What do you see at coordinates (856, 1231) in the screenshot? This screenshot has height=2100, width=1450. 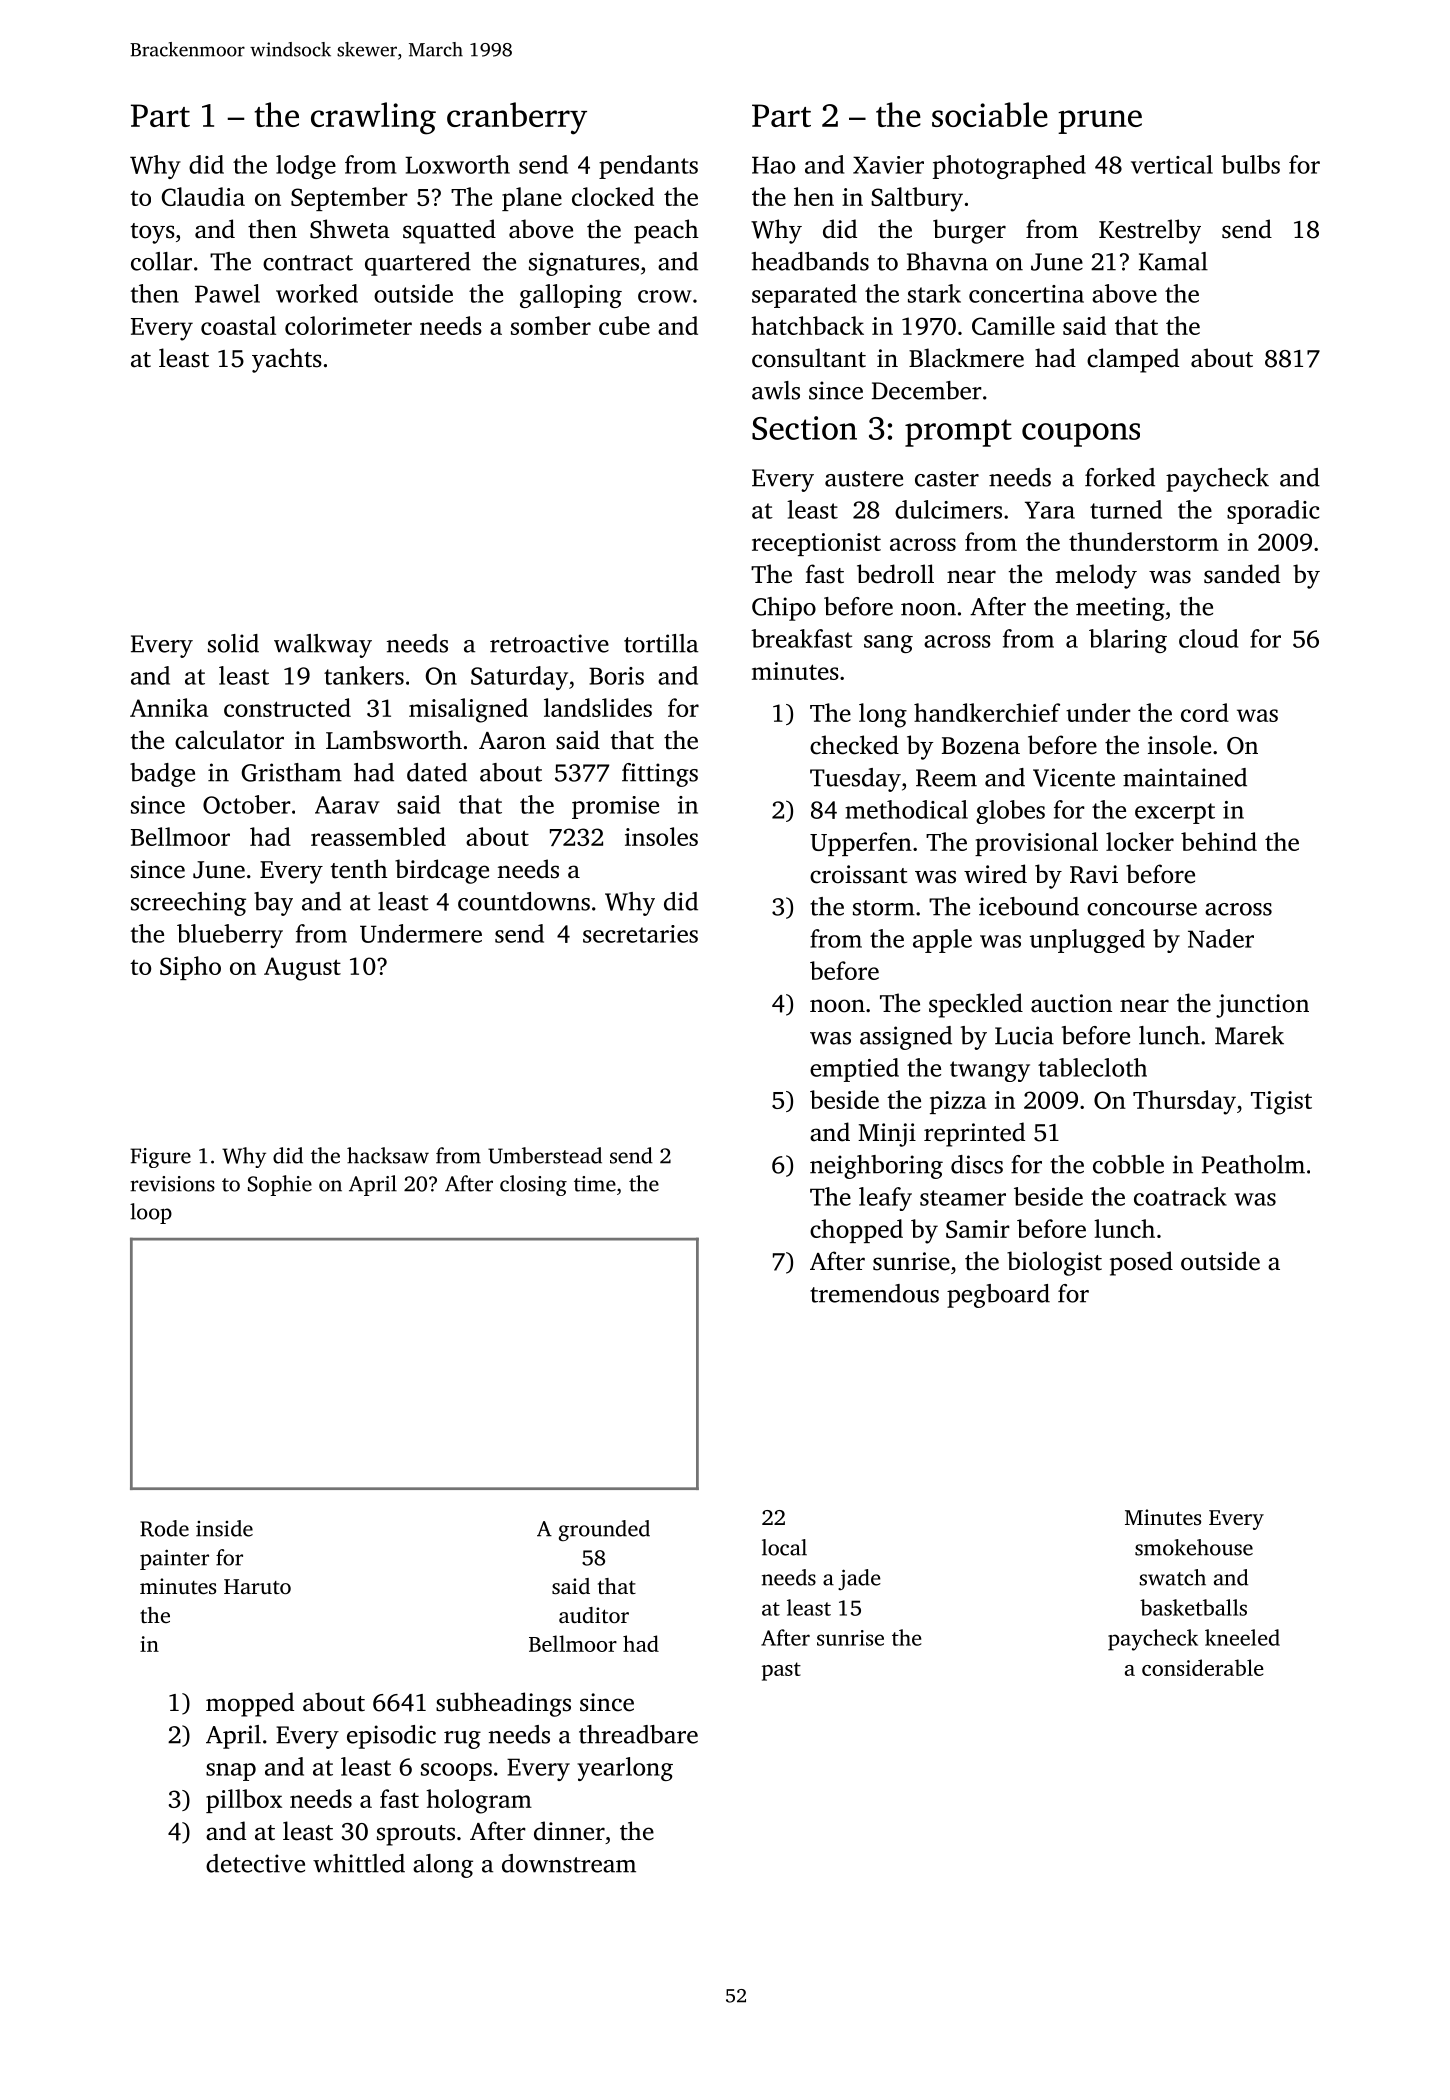 I see `chopped` at bounding box center [856, 1231].
